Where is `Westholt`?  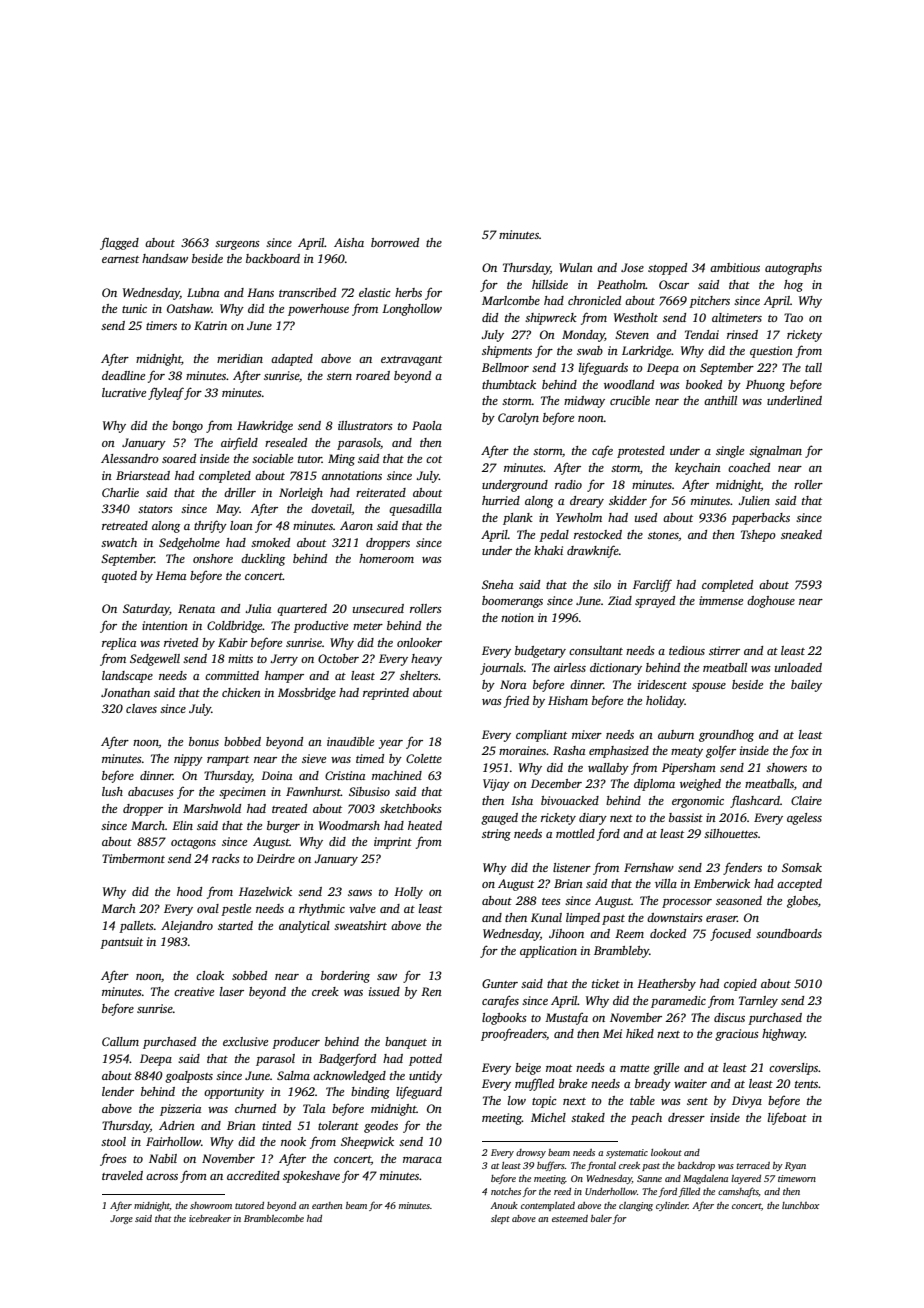 Westholt is located at coordinates (636, 317).
